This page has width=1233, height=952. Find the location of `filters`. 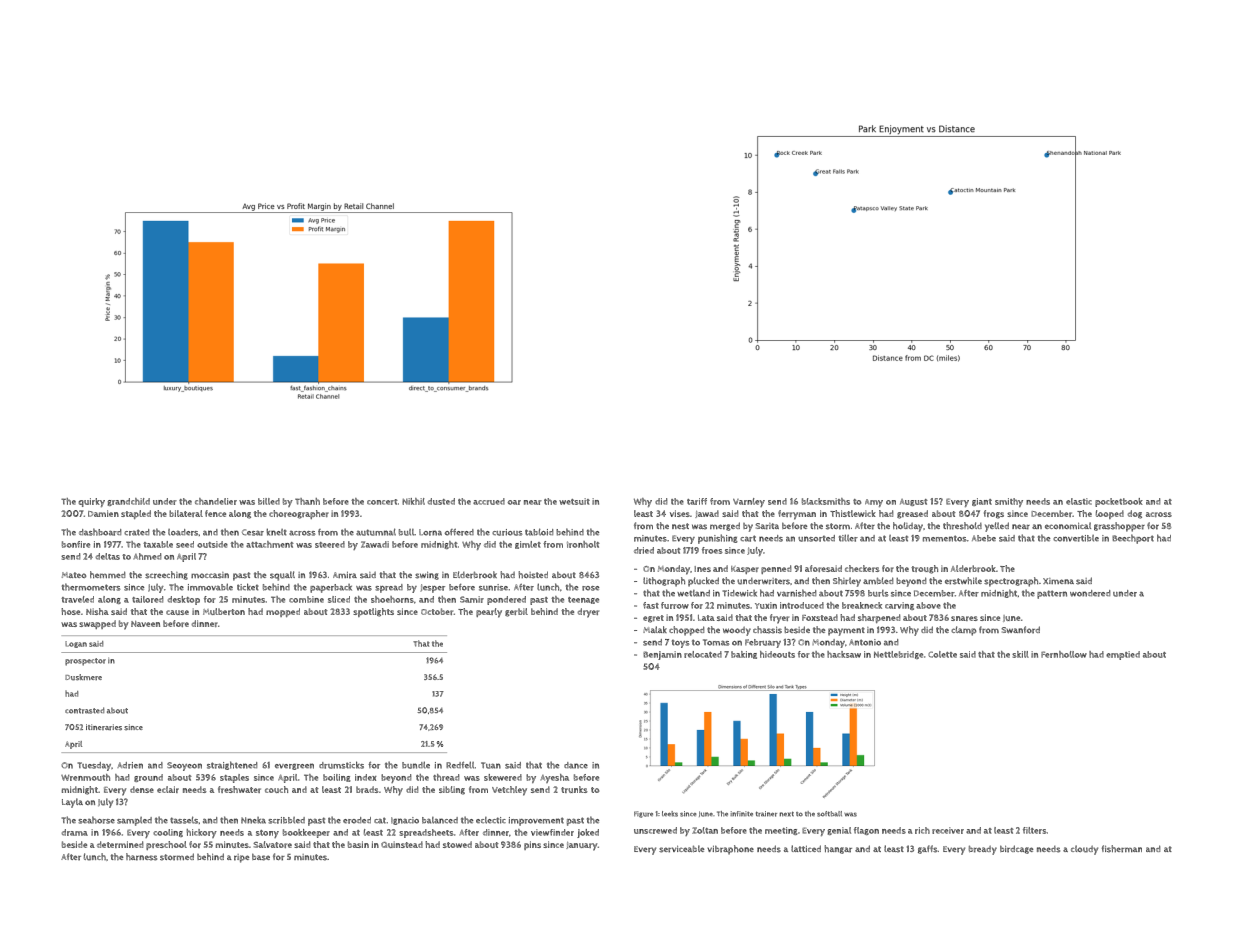

filters is located at coordinates (1035, 830).
